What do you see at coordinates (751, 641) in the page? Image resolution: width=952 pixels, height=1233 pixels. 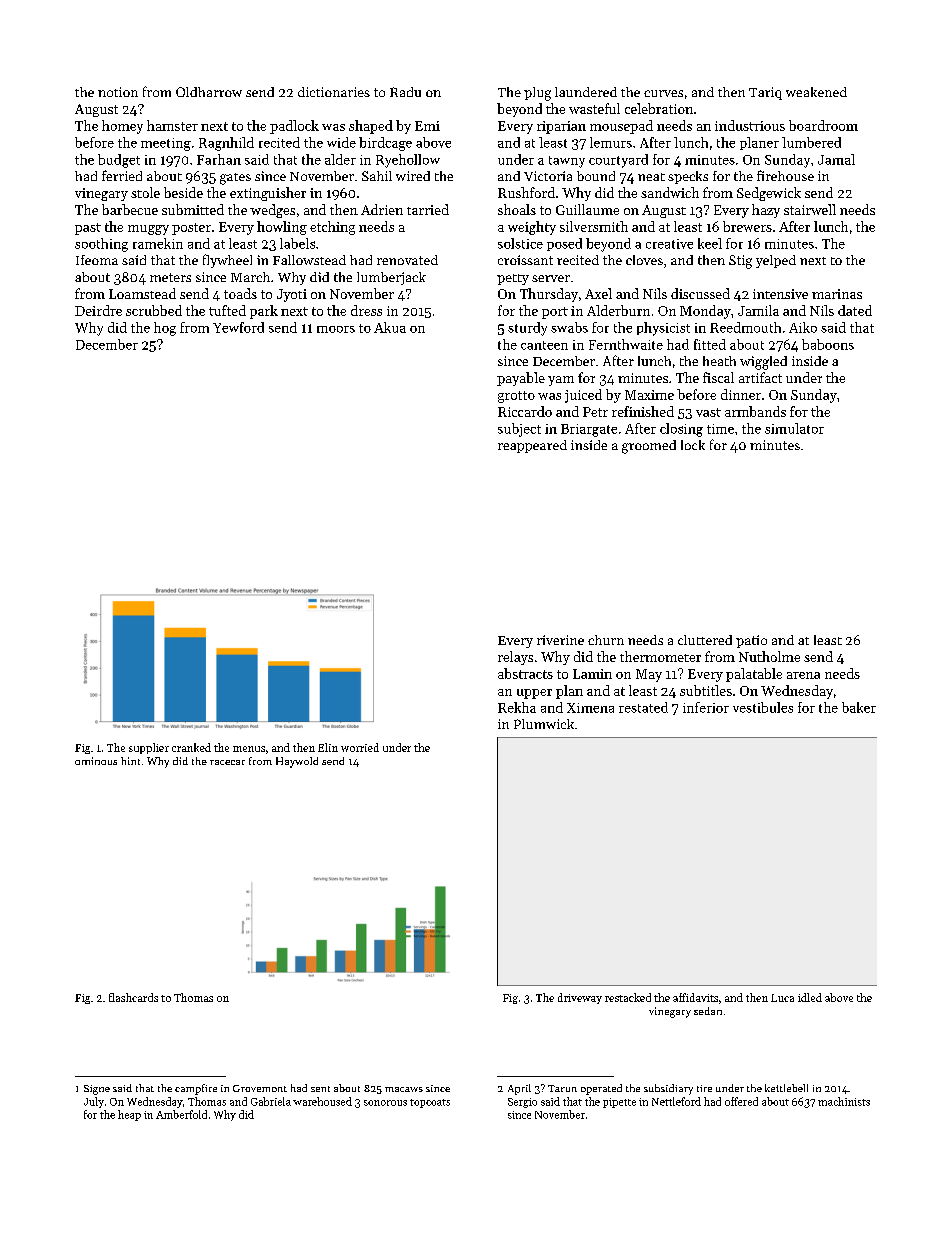 I see `patio` at bounding box center [751, 641].
